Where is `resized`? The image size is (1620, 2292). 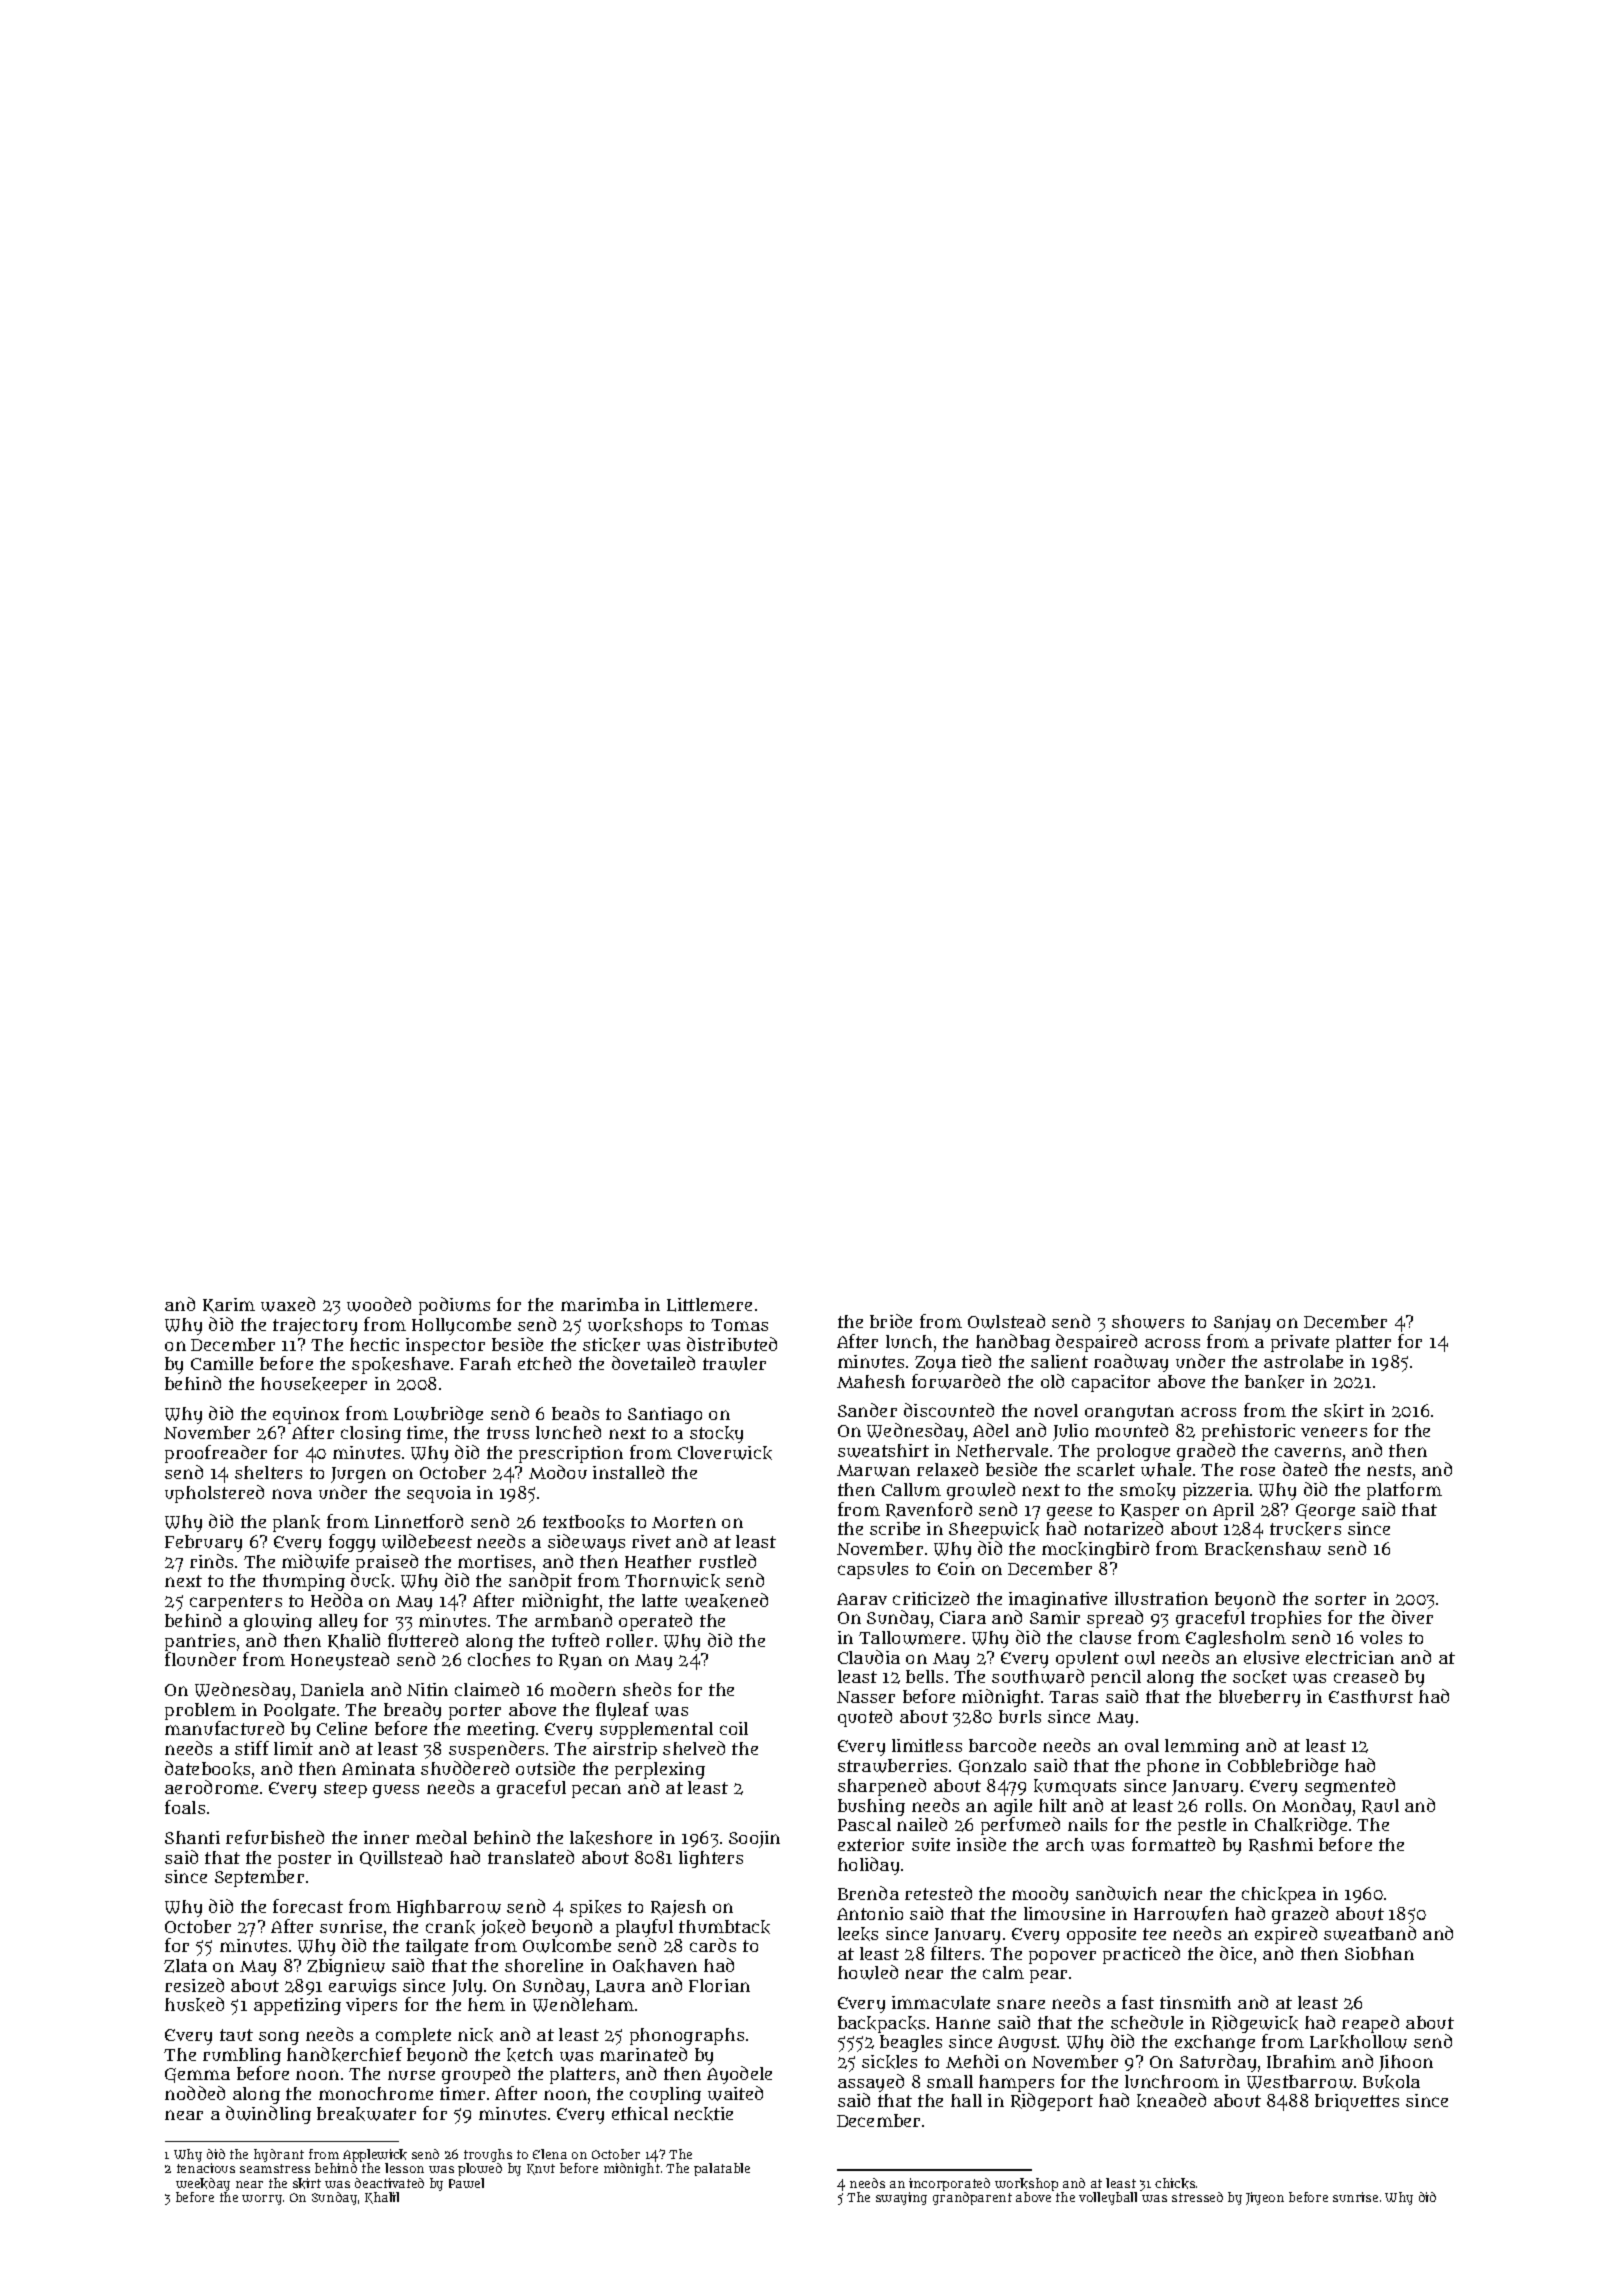 resized is located at coordinates (194, 1985).
